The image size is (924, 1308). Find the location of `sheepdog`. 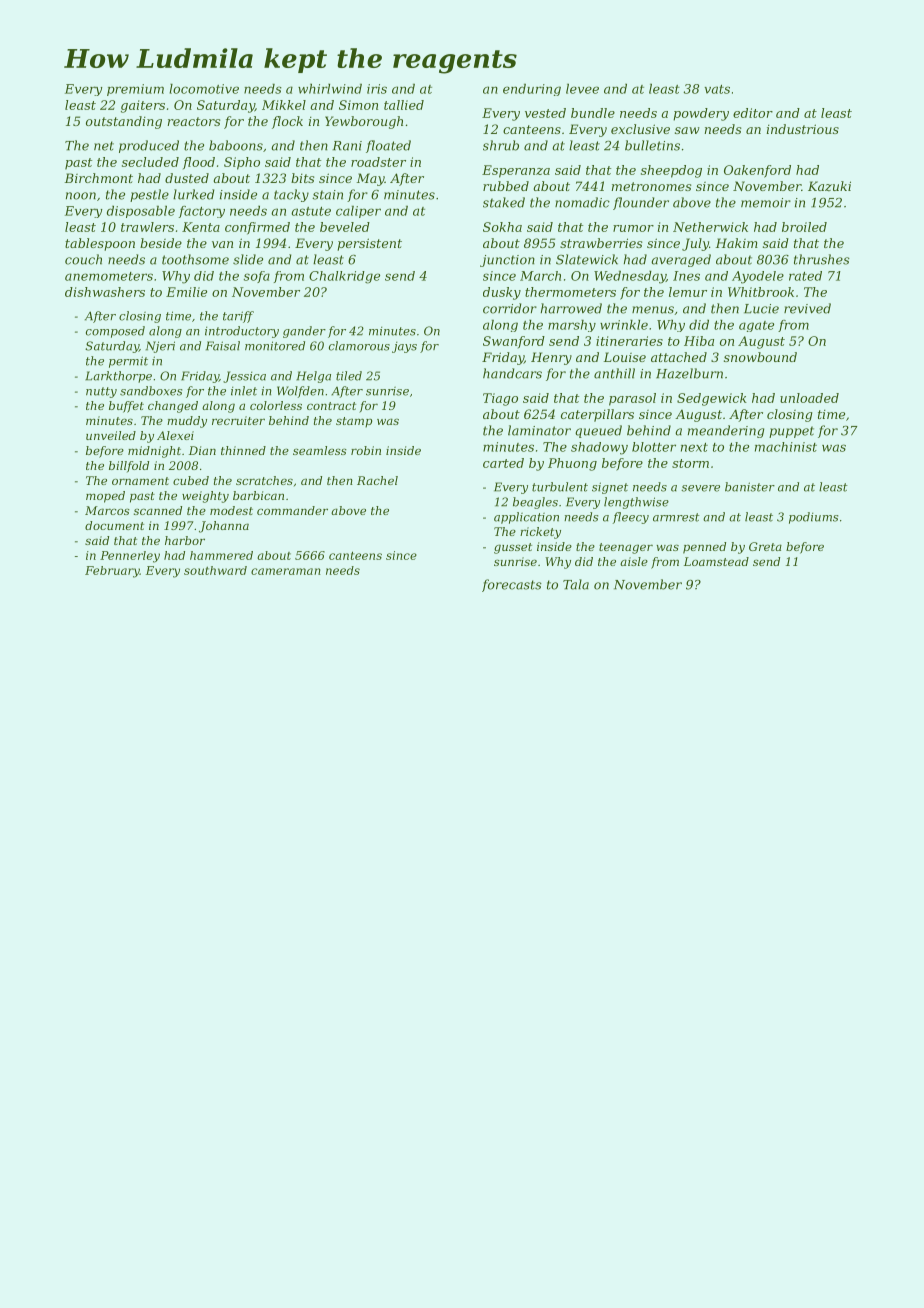

sheepdog is located at coordinates (671, 171).
